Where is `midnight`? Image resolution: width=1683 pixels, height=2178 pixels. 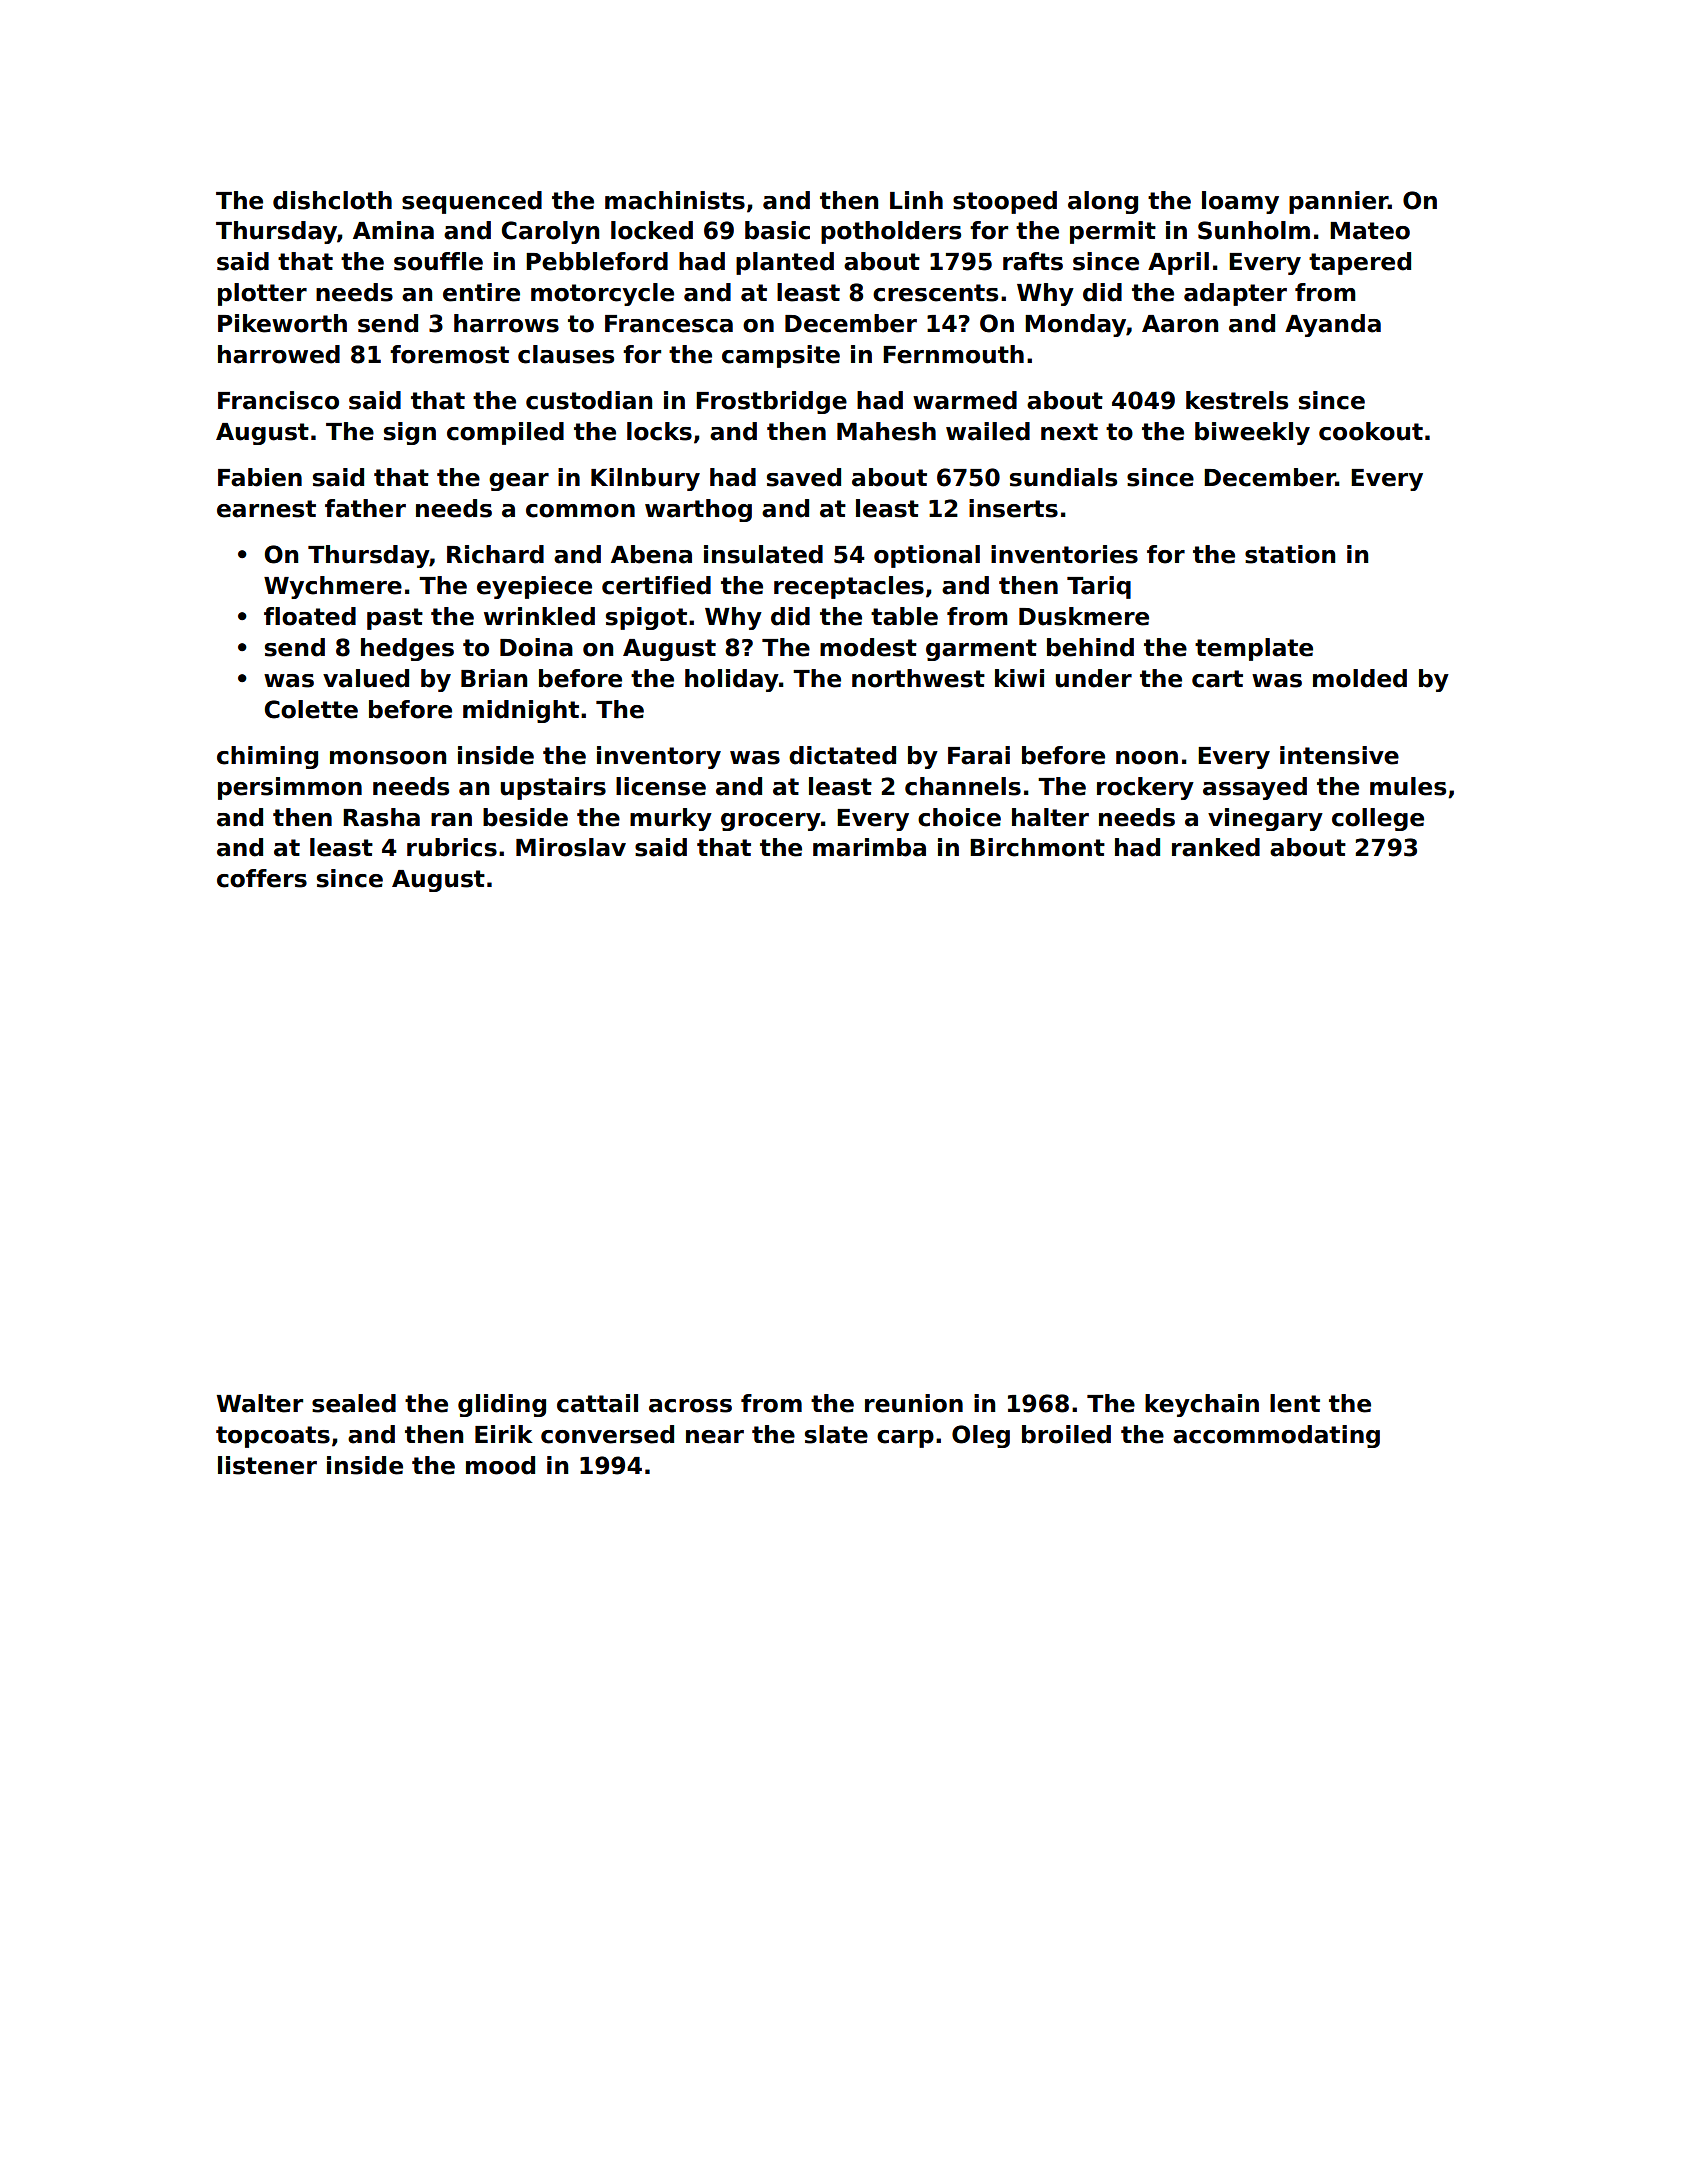
midnight is located at coordinates (521, 711).
